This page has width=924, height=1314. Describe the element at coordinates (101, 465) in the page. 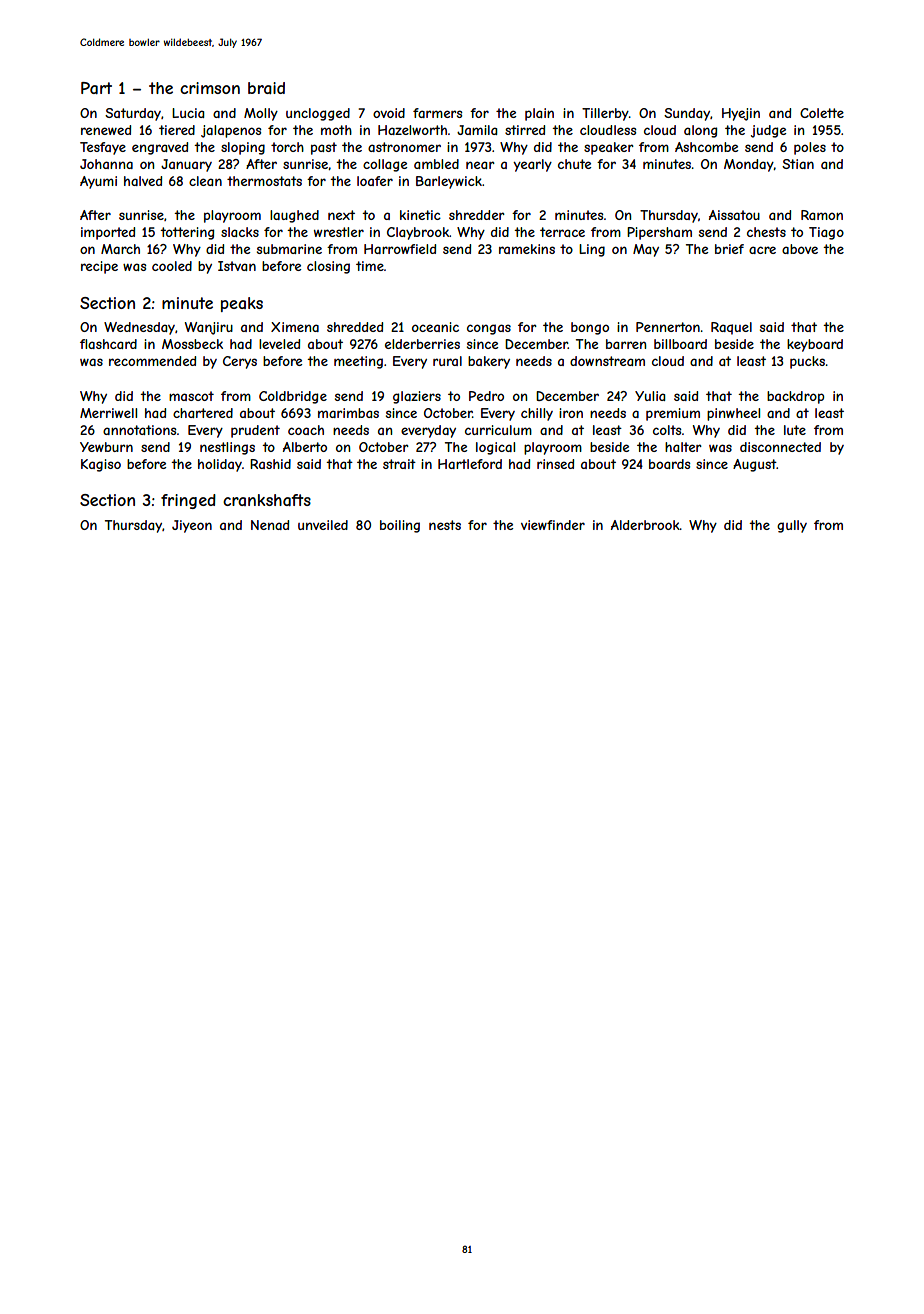

I see `Kagiso` at that location.
